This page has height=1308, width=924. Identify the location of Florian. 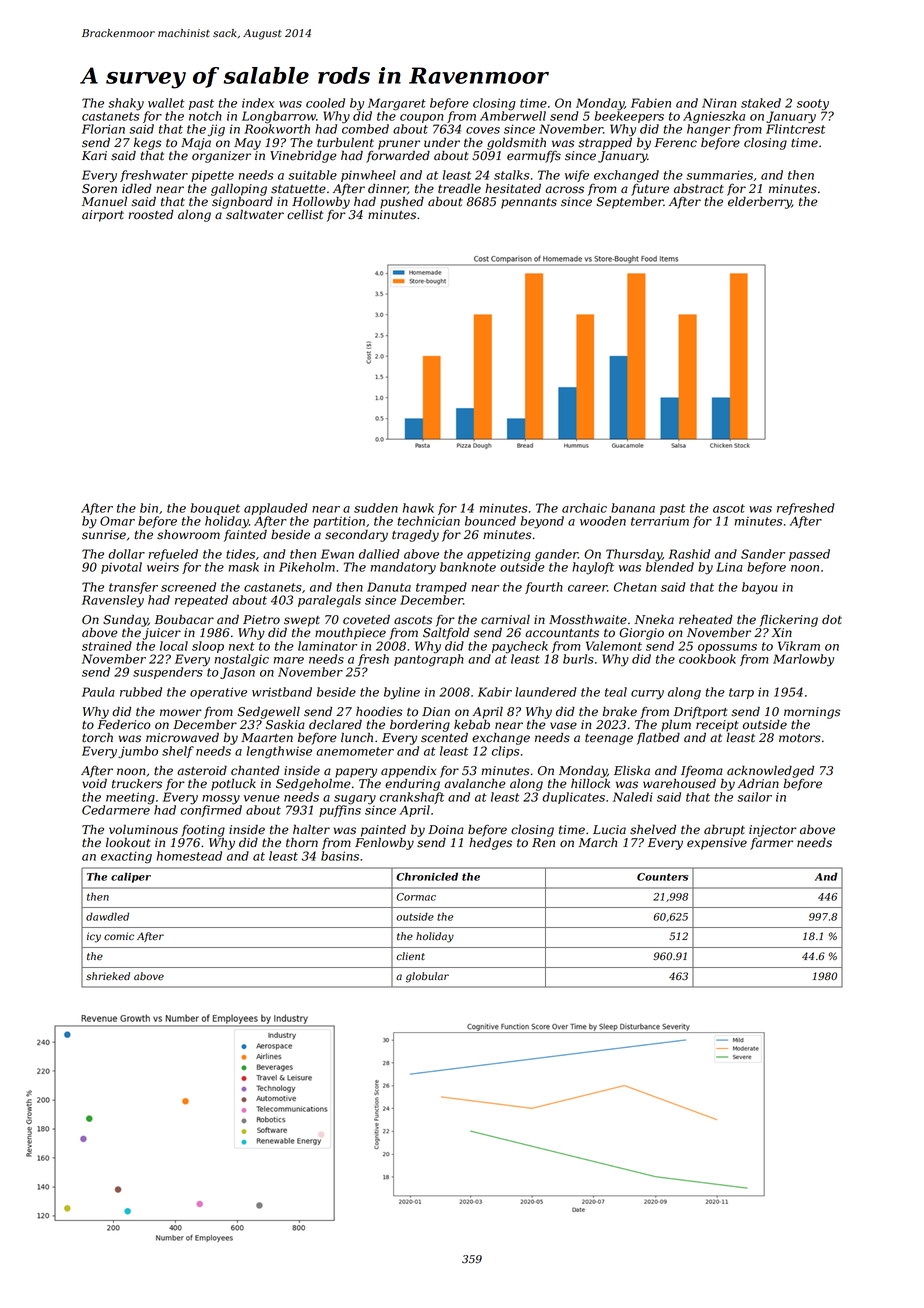
(103, 129).
